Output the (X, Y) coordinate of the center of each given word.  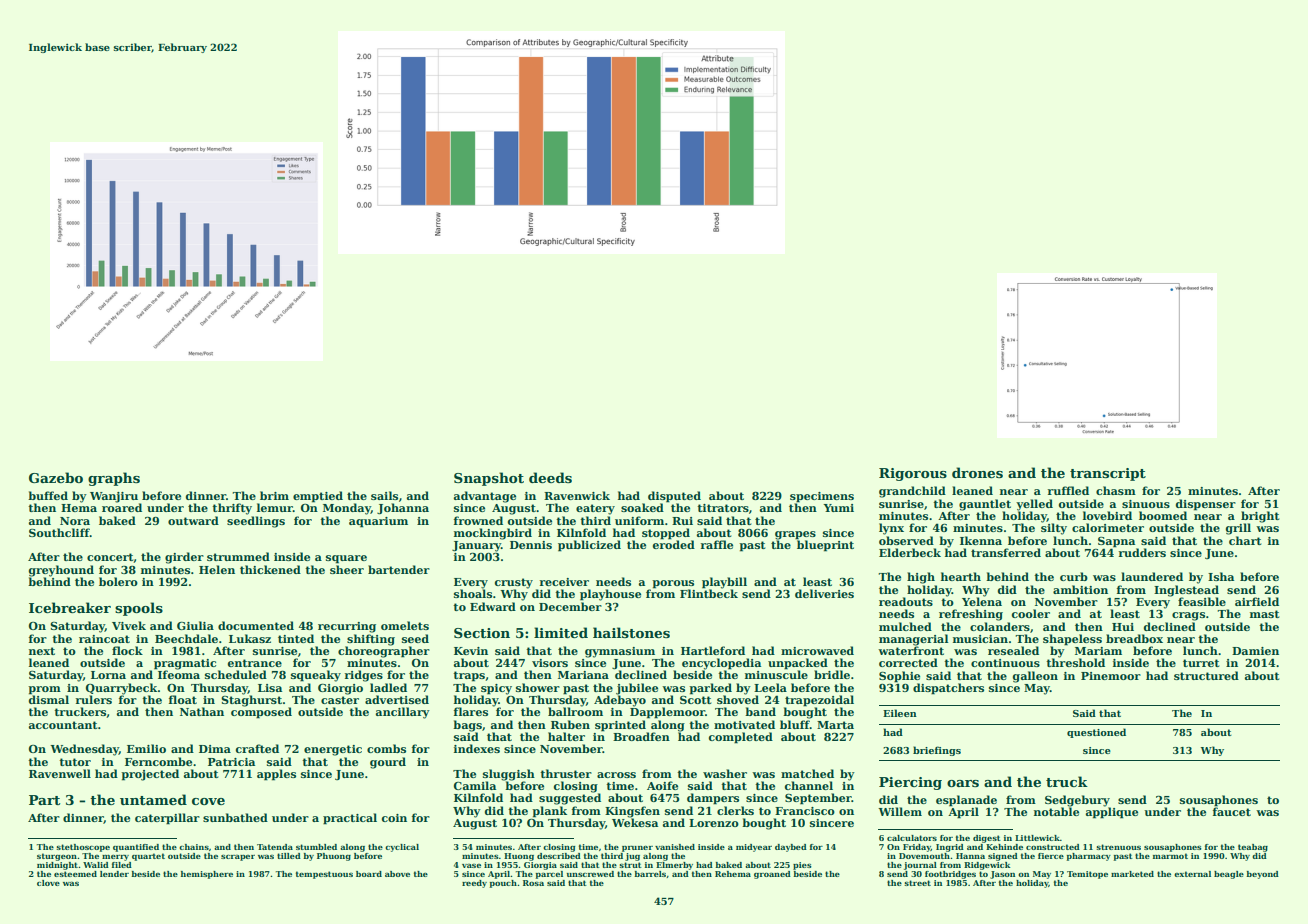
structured (1206, 675)
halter (566, 736)
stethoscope (83, 848)
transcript (1108, 474)
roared (122, 507)
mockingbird (493, 534)
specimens (822, 497)
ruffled (1068, 490)
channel (809, 785)
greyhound (61, 571)
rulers (94, 699)
